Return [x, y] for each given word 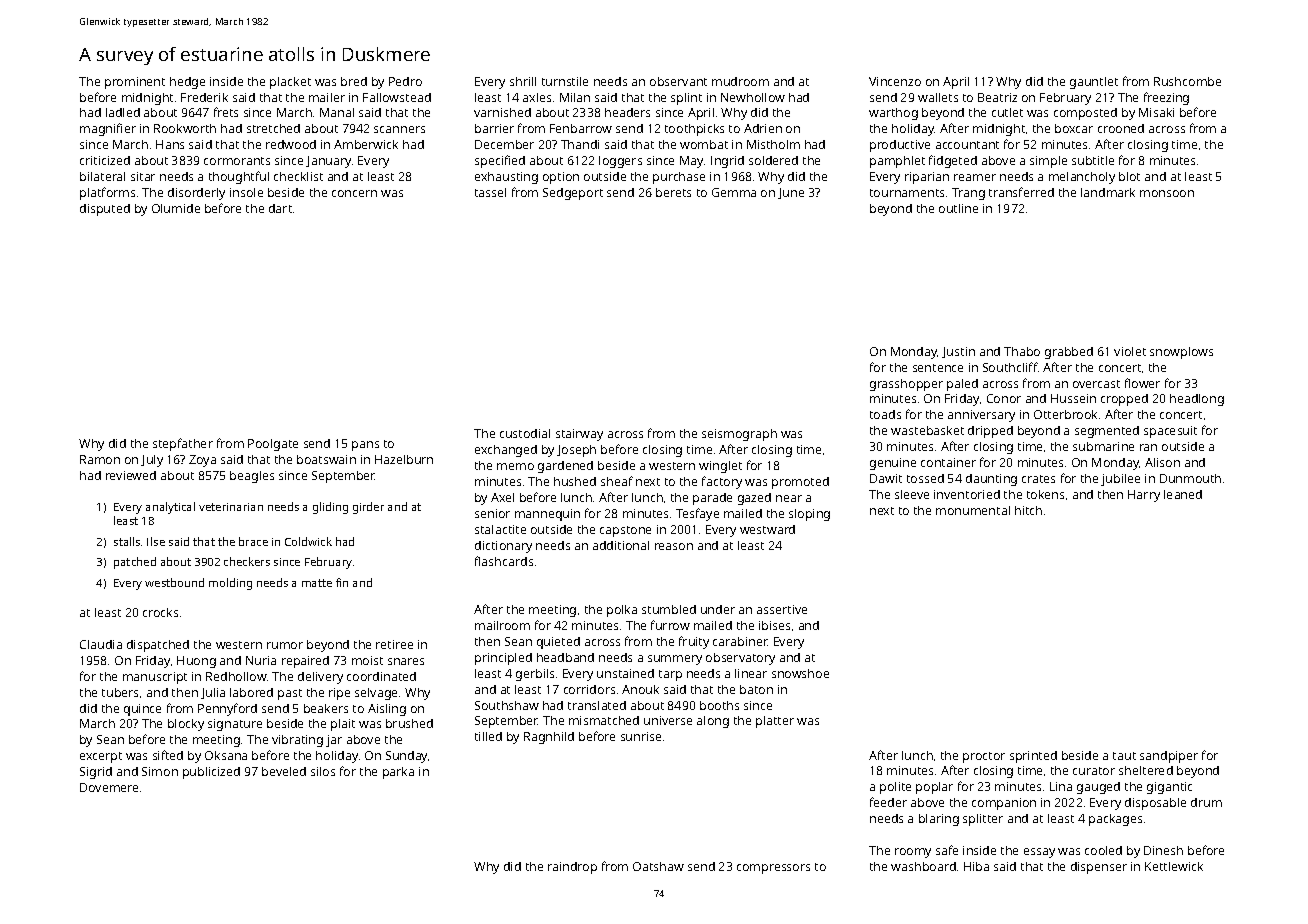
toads [885, 414]
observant [678, 81]
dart [280, 208]
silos [323, 771]
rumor [285, 645]
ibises [774, 625]
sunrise [641, 736]
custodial [525, 433]
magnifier [108, 129]
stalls [127, 541]
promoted [800, 483]
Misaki [1156, 112]
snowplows [1181, 353]
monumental [973, 510]
